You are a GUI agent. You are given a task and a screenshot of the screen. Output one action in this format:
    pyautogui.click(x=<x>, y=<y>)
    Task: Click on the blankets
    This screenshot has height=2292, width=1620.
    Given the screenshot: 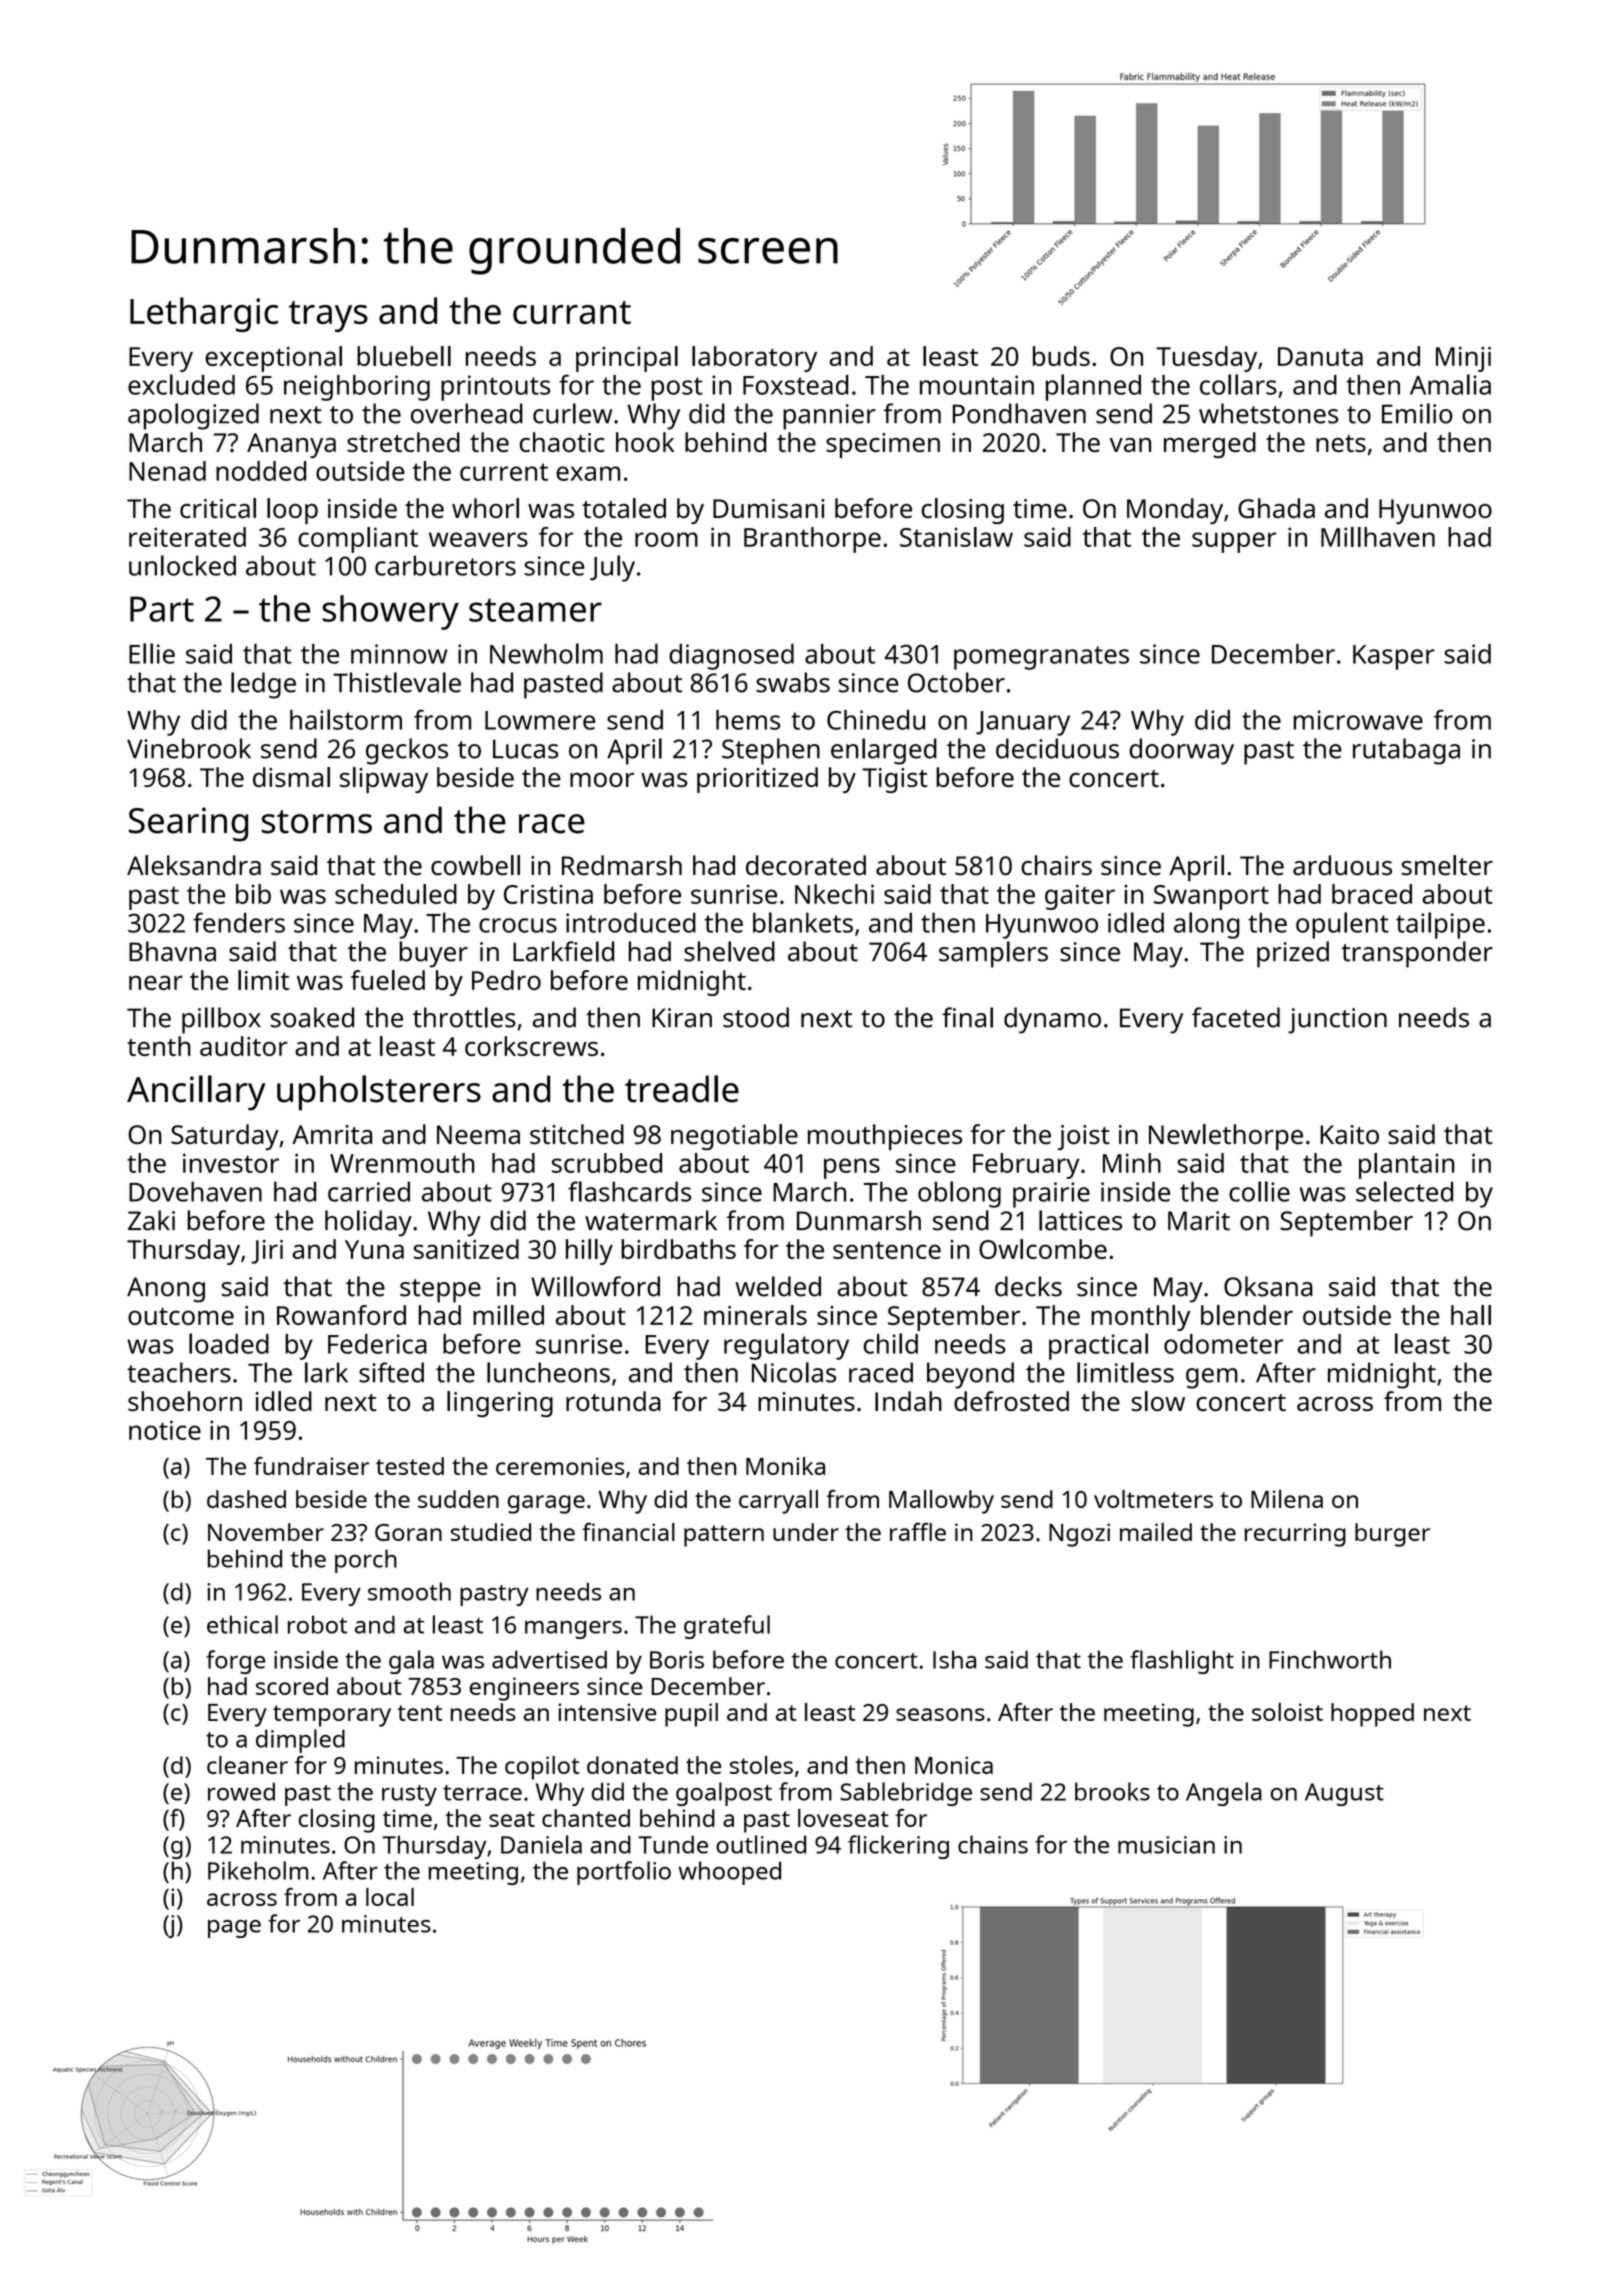 What is the action you would take?
    pyautogui.click(x=803, y=922)
